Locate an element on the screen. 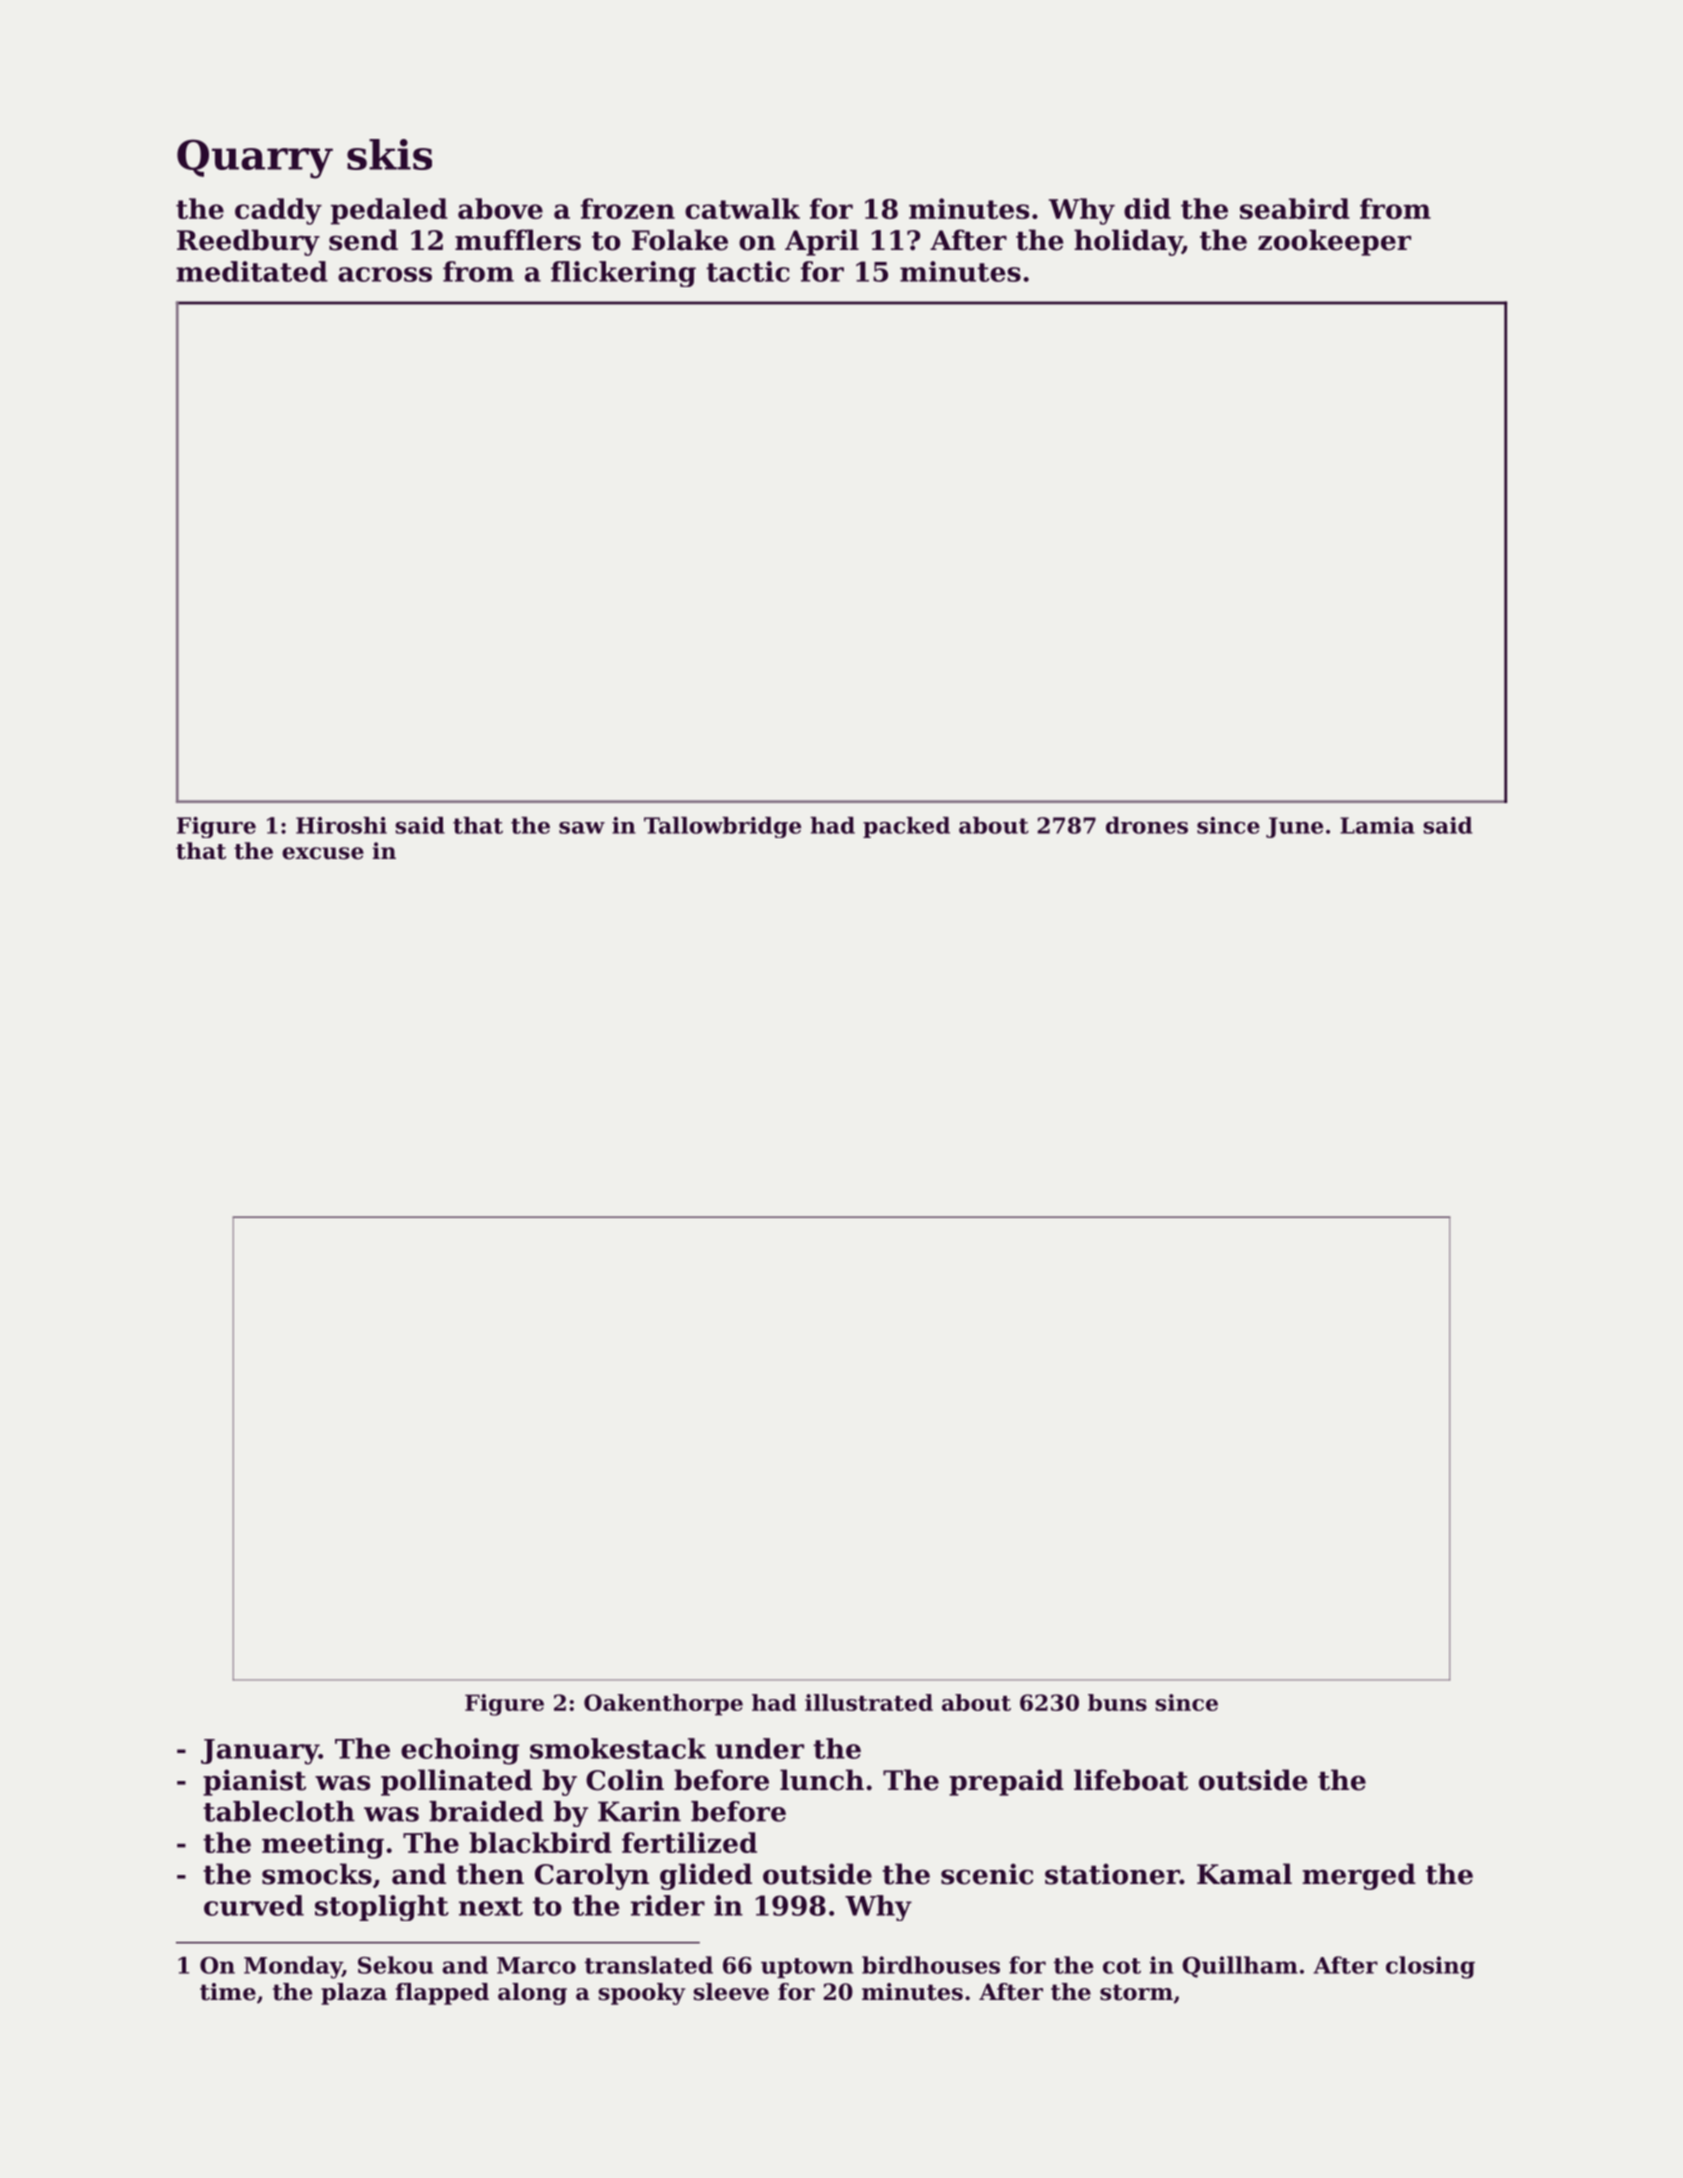  buns is located at coordinates (1117, 1702).
